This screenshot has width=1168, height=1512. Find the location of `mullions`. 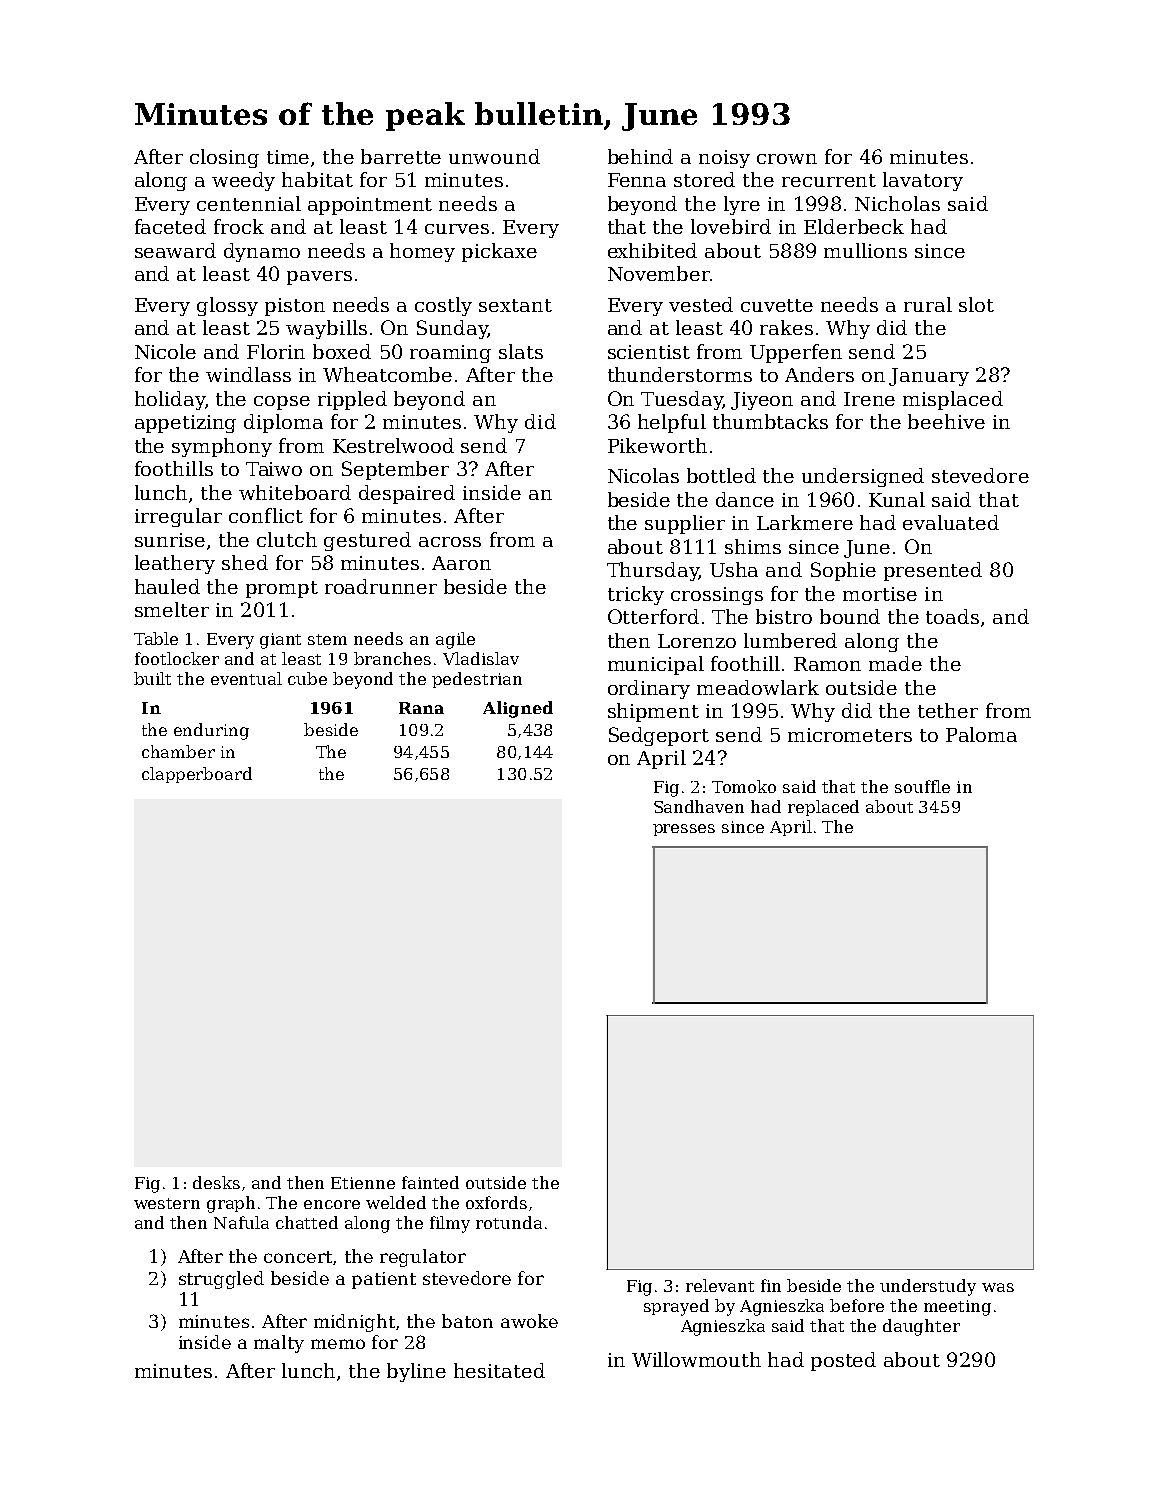

mullions is located at coordinates (865, 250).
